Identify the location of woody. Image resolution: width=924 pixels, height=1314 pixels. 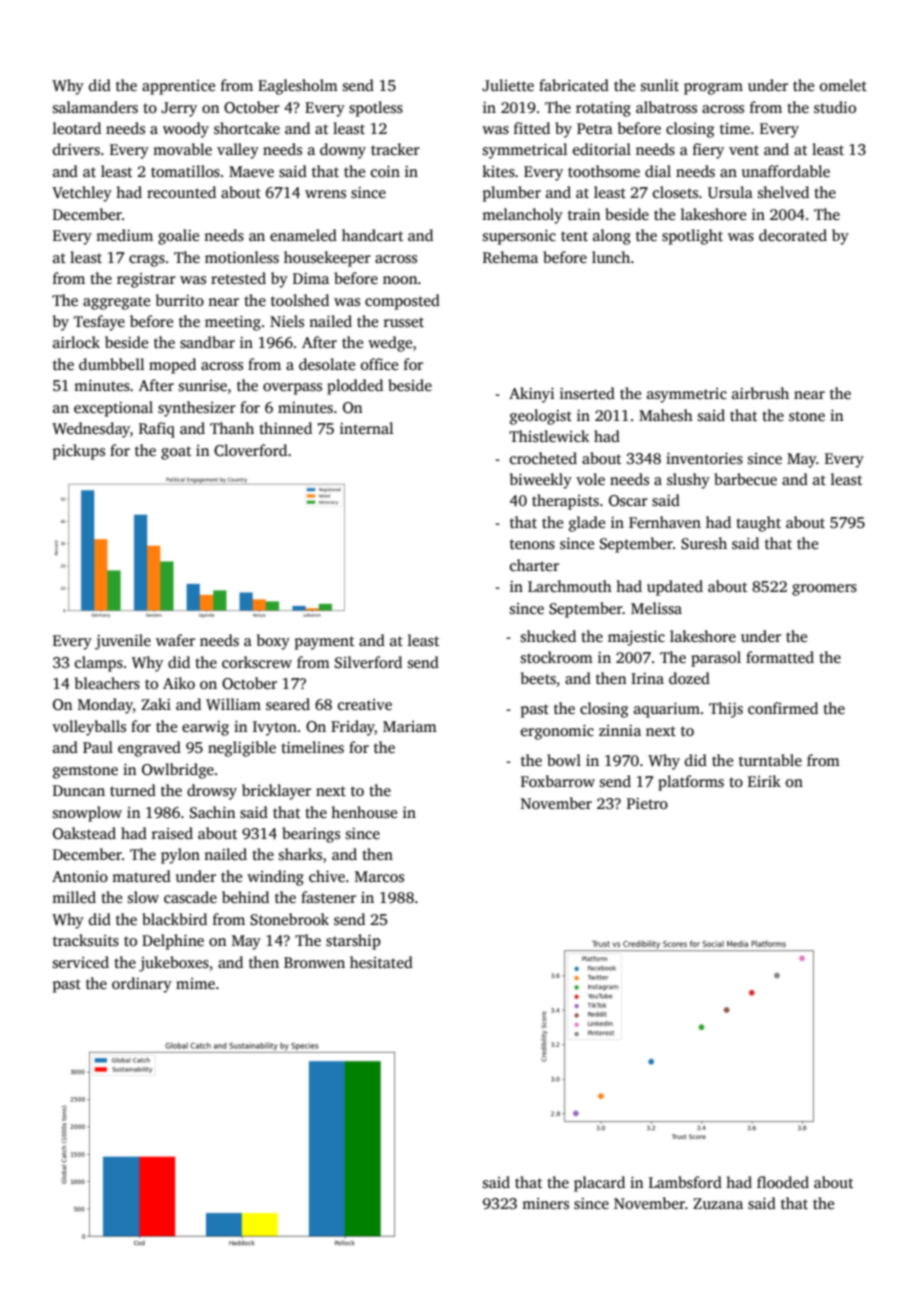
(186, 130).
